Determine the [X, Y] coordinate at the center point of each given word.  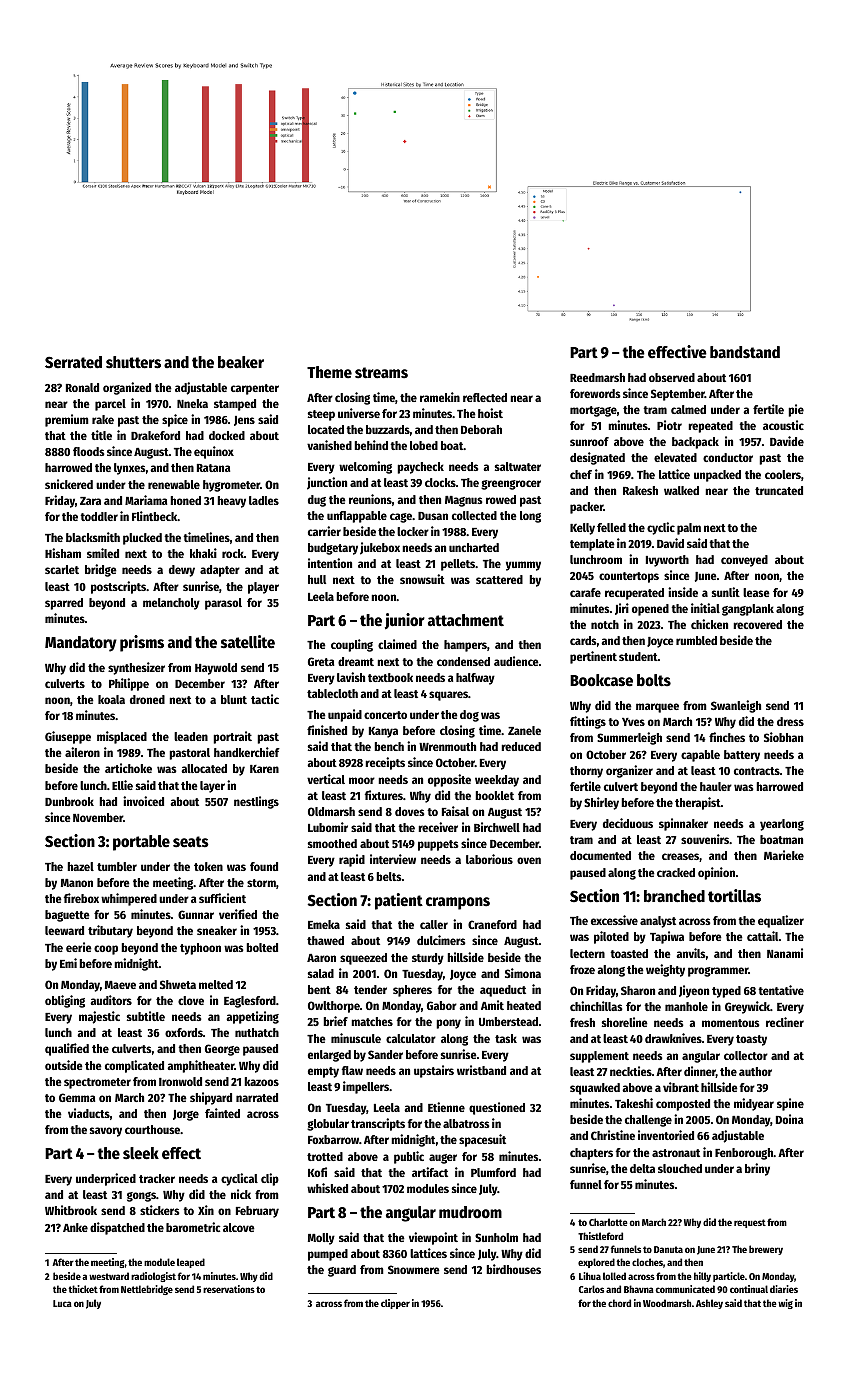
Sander [385, 1054]
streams [381, 373]
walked [681, 490]
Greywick [747, 1007]
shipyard [211, 1098]
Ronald [82, 387]
